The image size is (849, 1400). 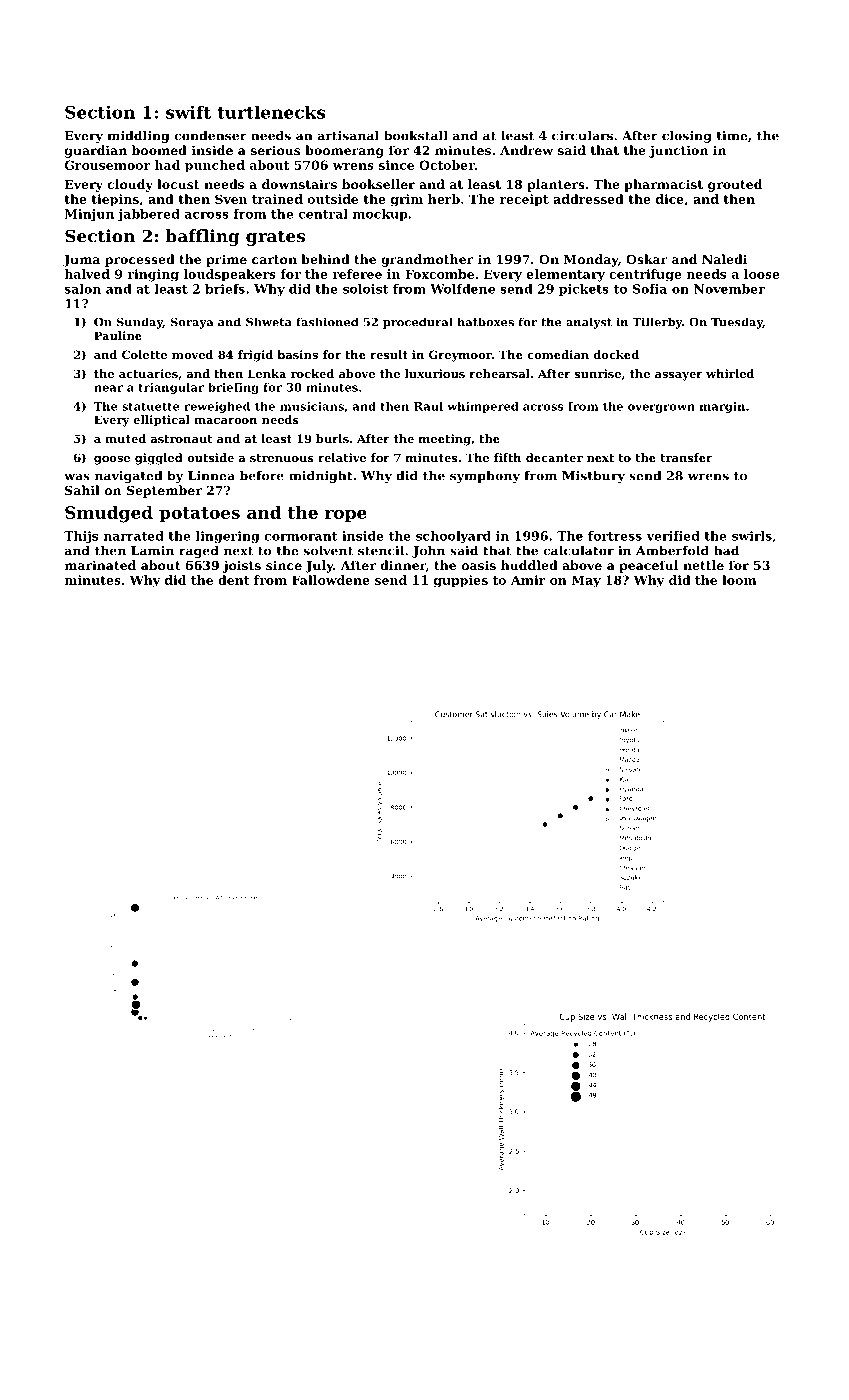 What do you see at coordinates (647, 259) in the page?
I see `Oskar` at bounding box center [647, 259].
